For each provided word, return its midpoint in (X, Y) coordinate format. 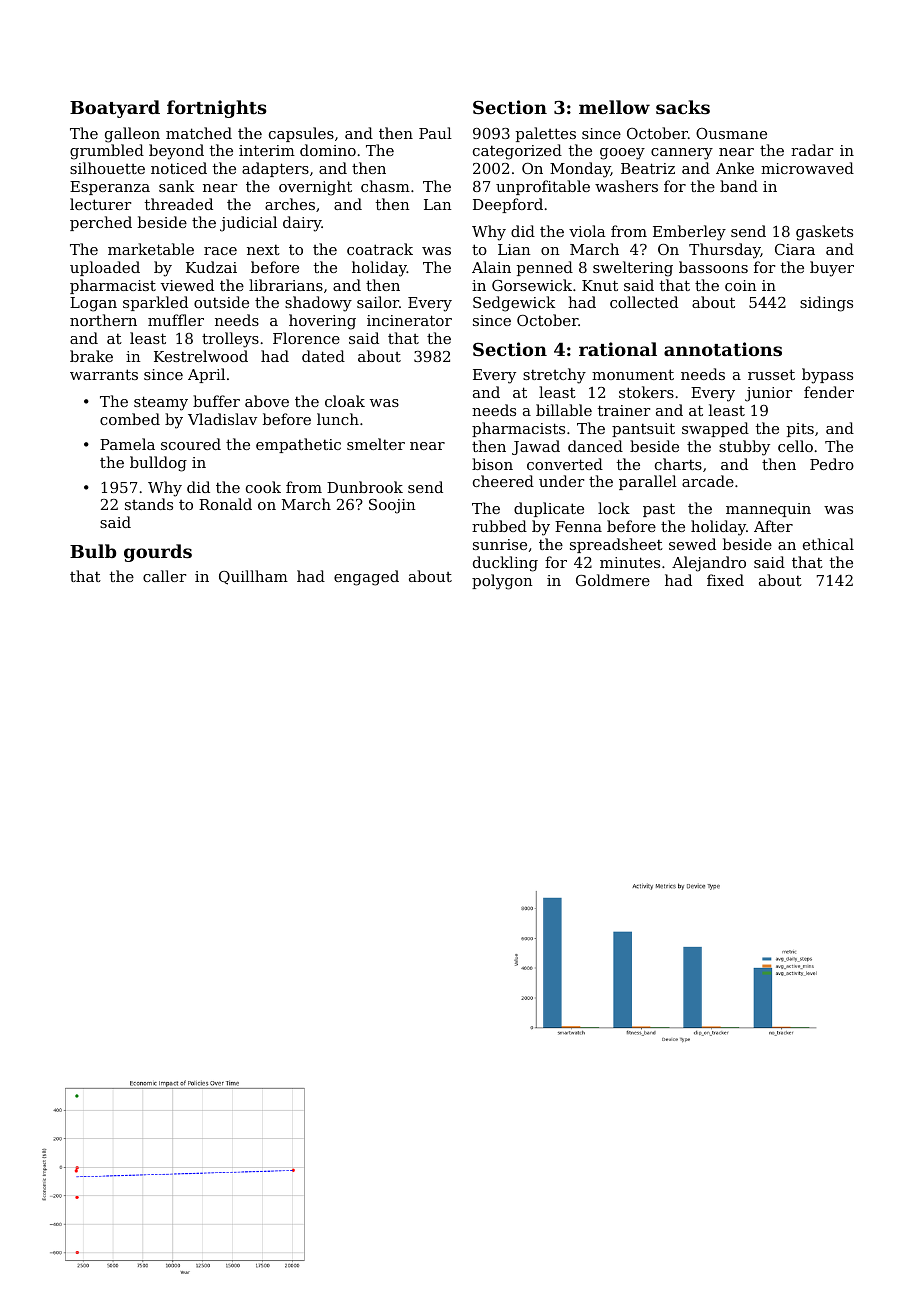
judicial (248, 224)
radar (812, 150)
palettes (546, 134)
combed (130, 419)
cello (795, 446)
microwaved (807, 168)
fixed (725, 580)
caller (164, 576)
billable (564, 410)
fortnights (217, 109)
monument (633, 374)
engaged (366, 578)
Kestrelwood (201, 356)
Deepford (508, 205)
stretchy (554, 376)
